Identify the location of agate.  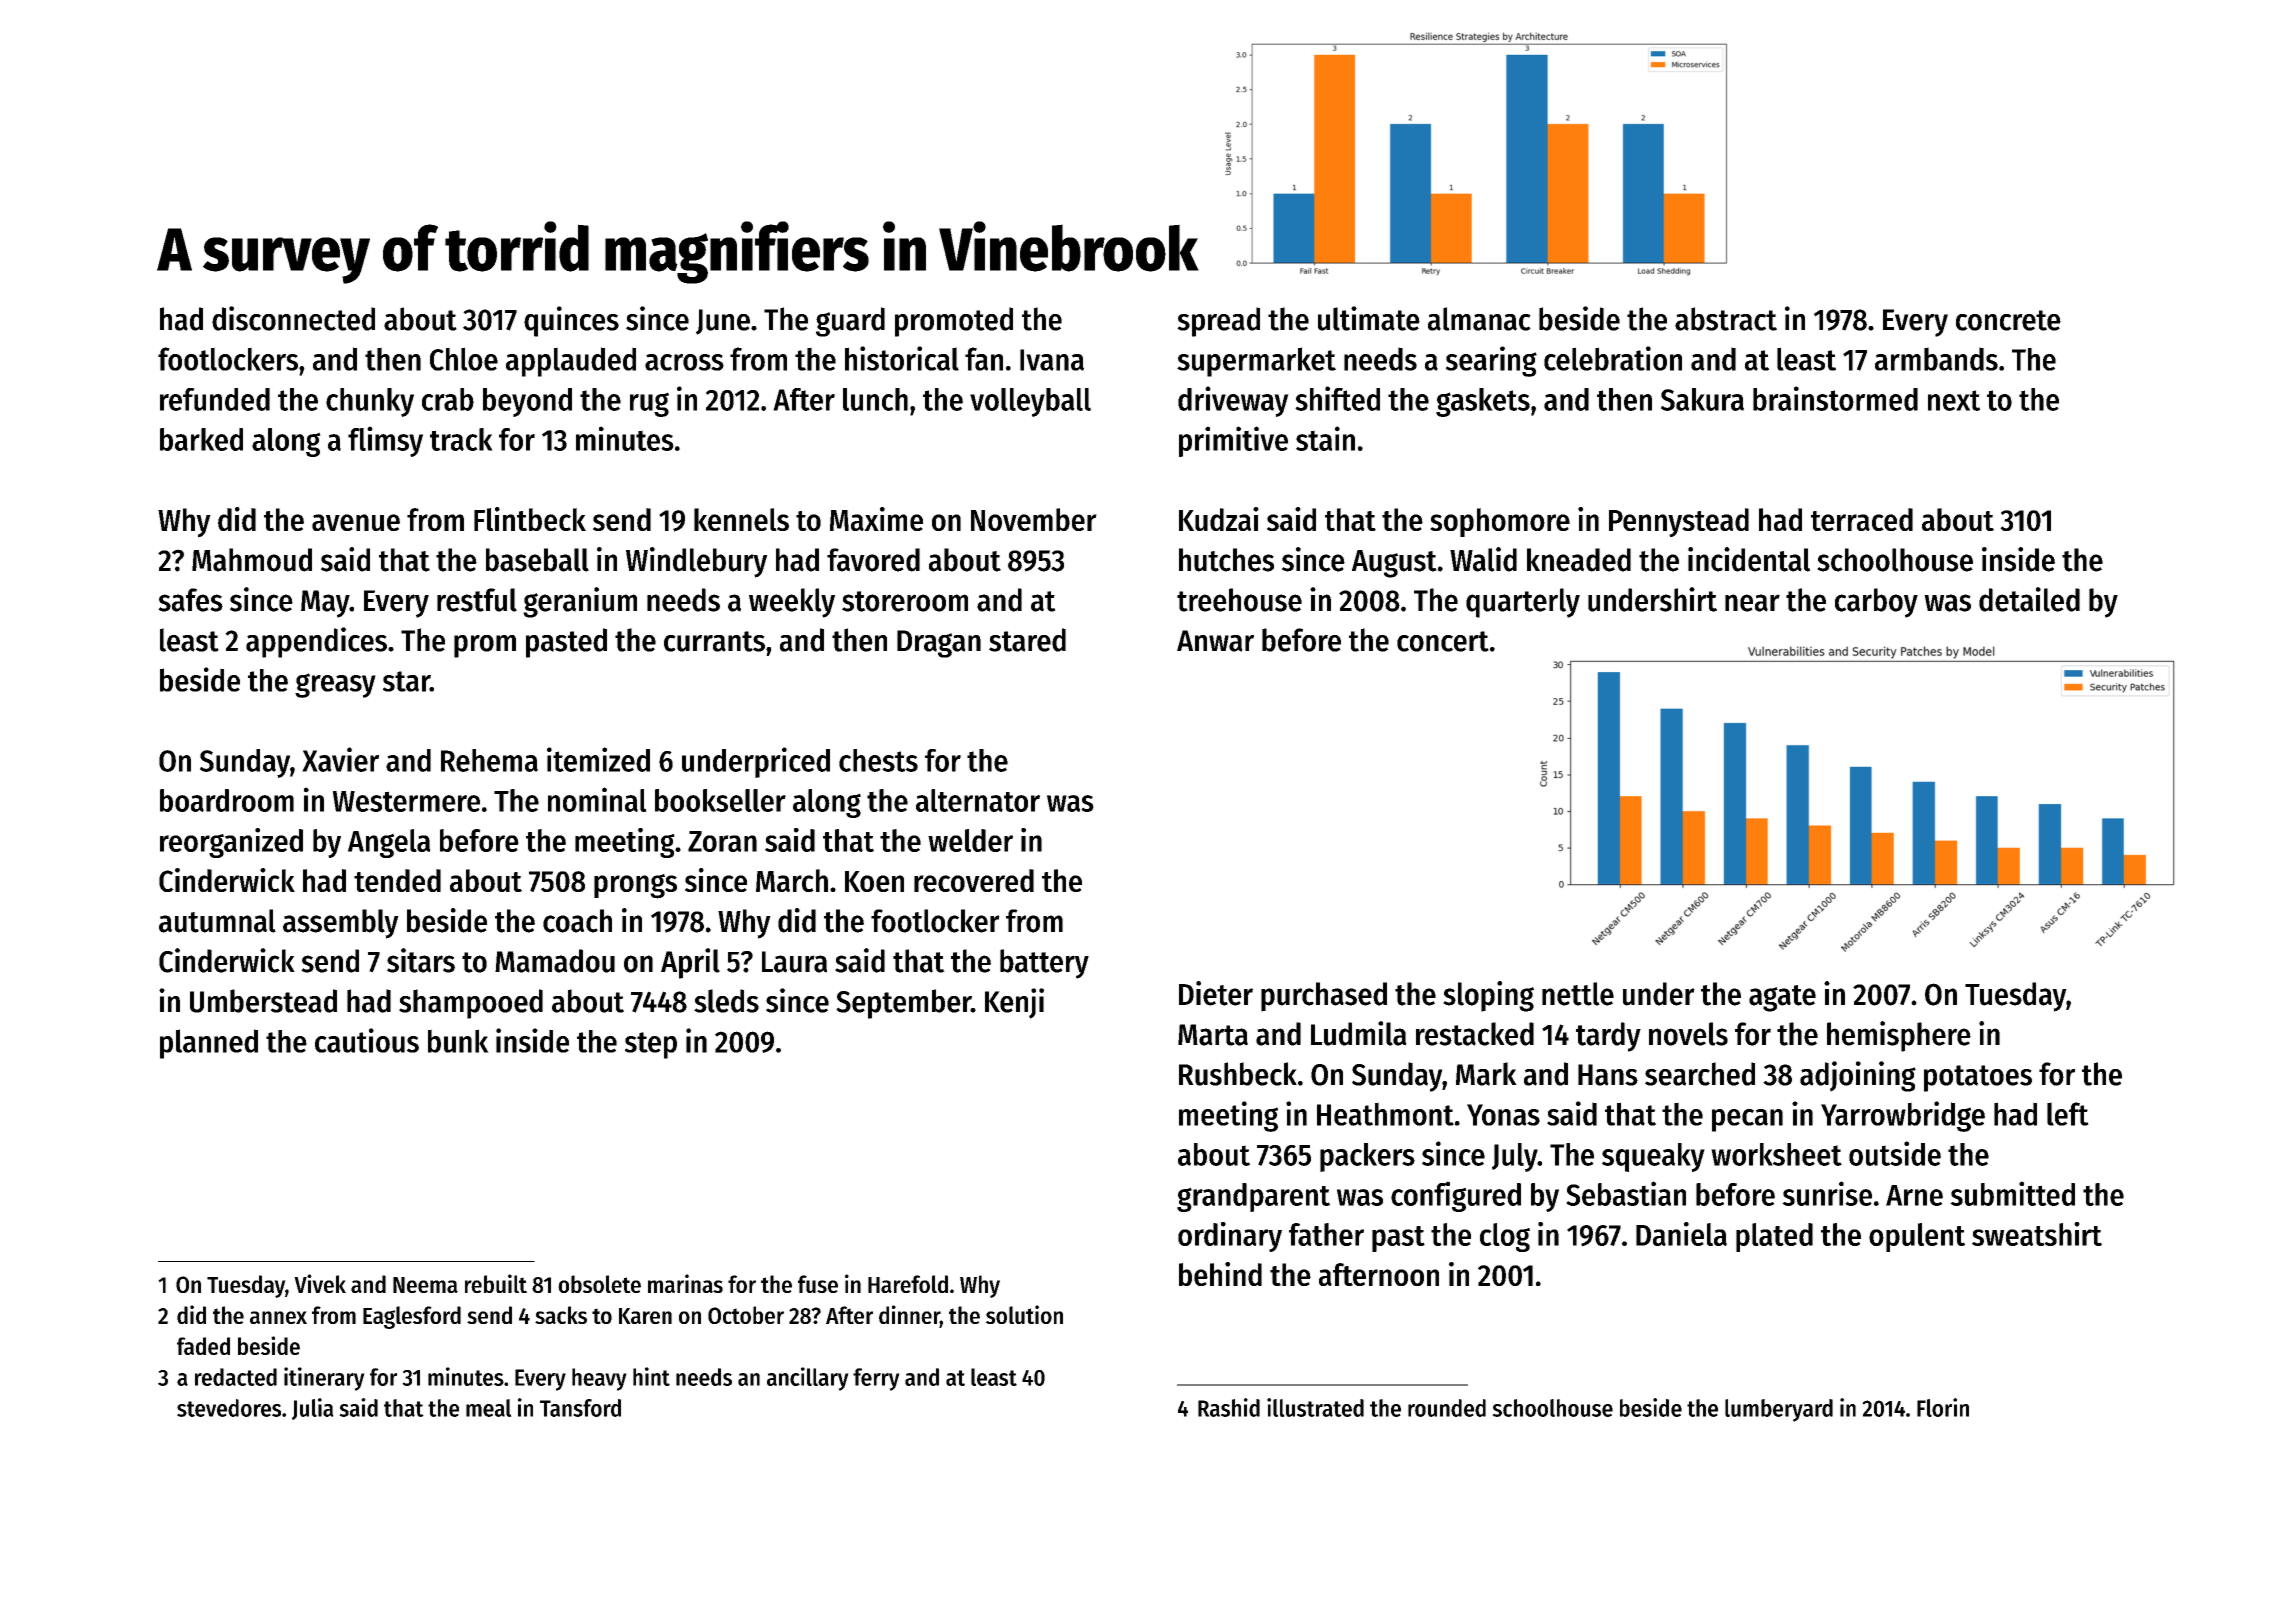
(1782, 998).
